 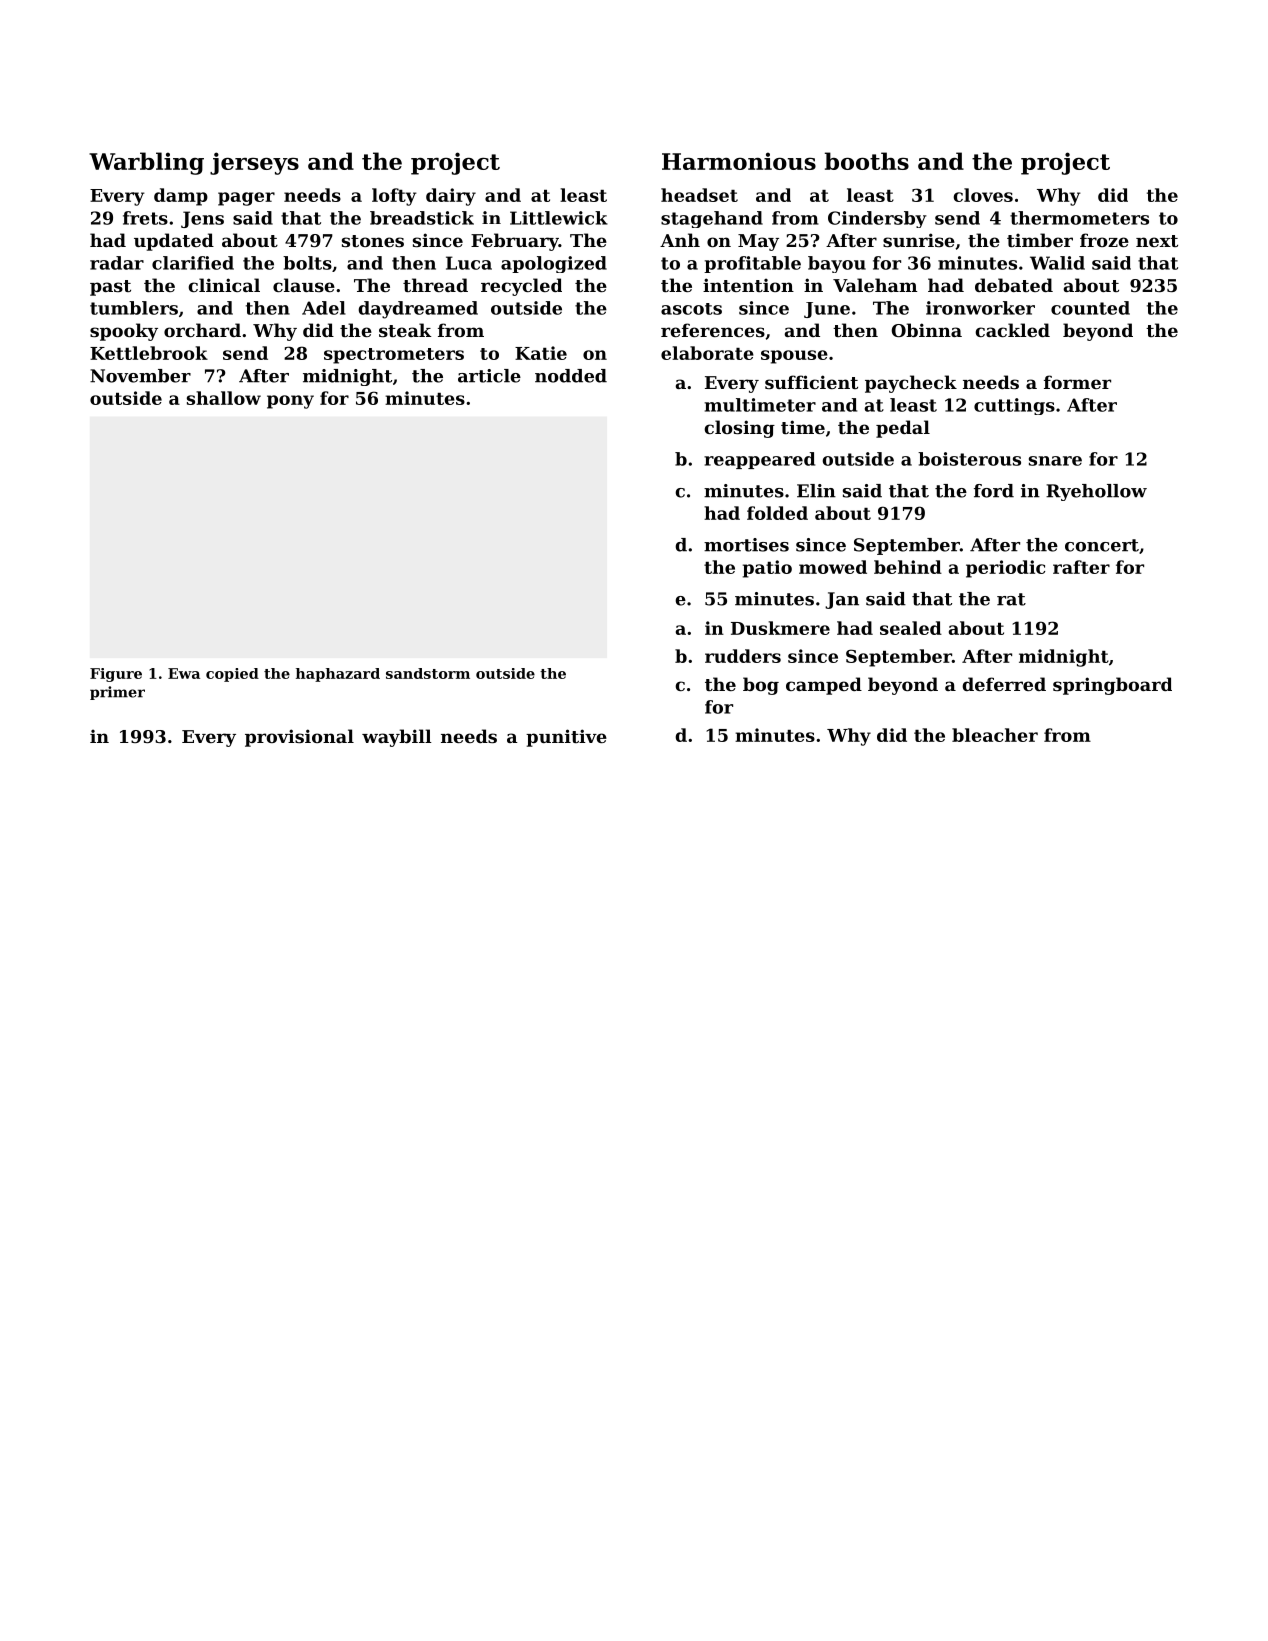 What do you see at coordinates (117, 263) in the page?
I see `radar` at bounding box center [117, 263].
